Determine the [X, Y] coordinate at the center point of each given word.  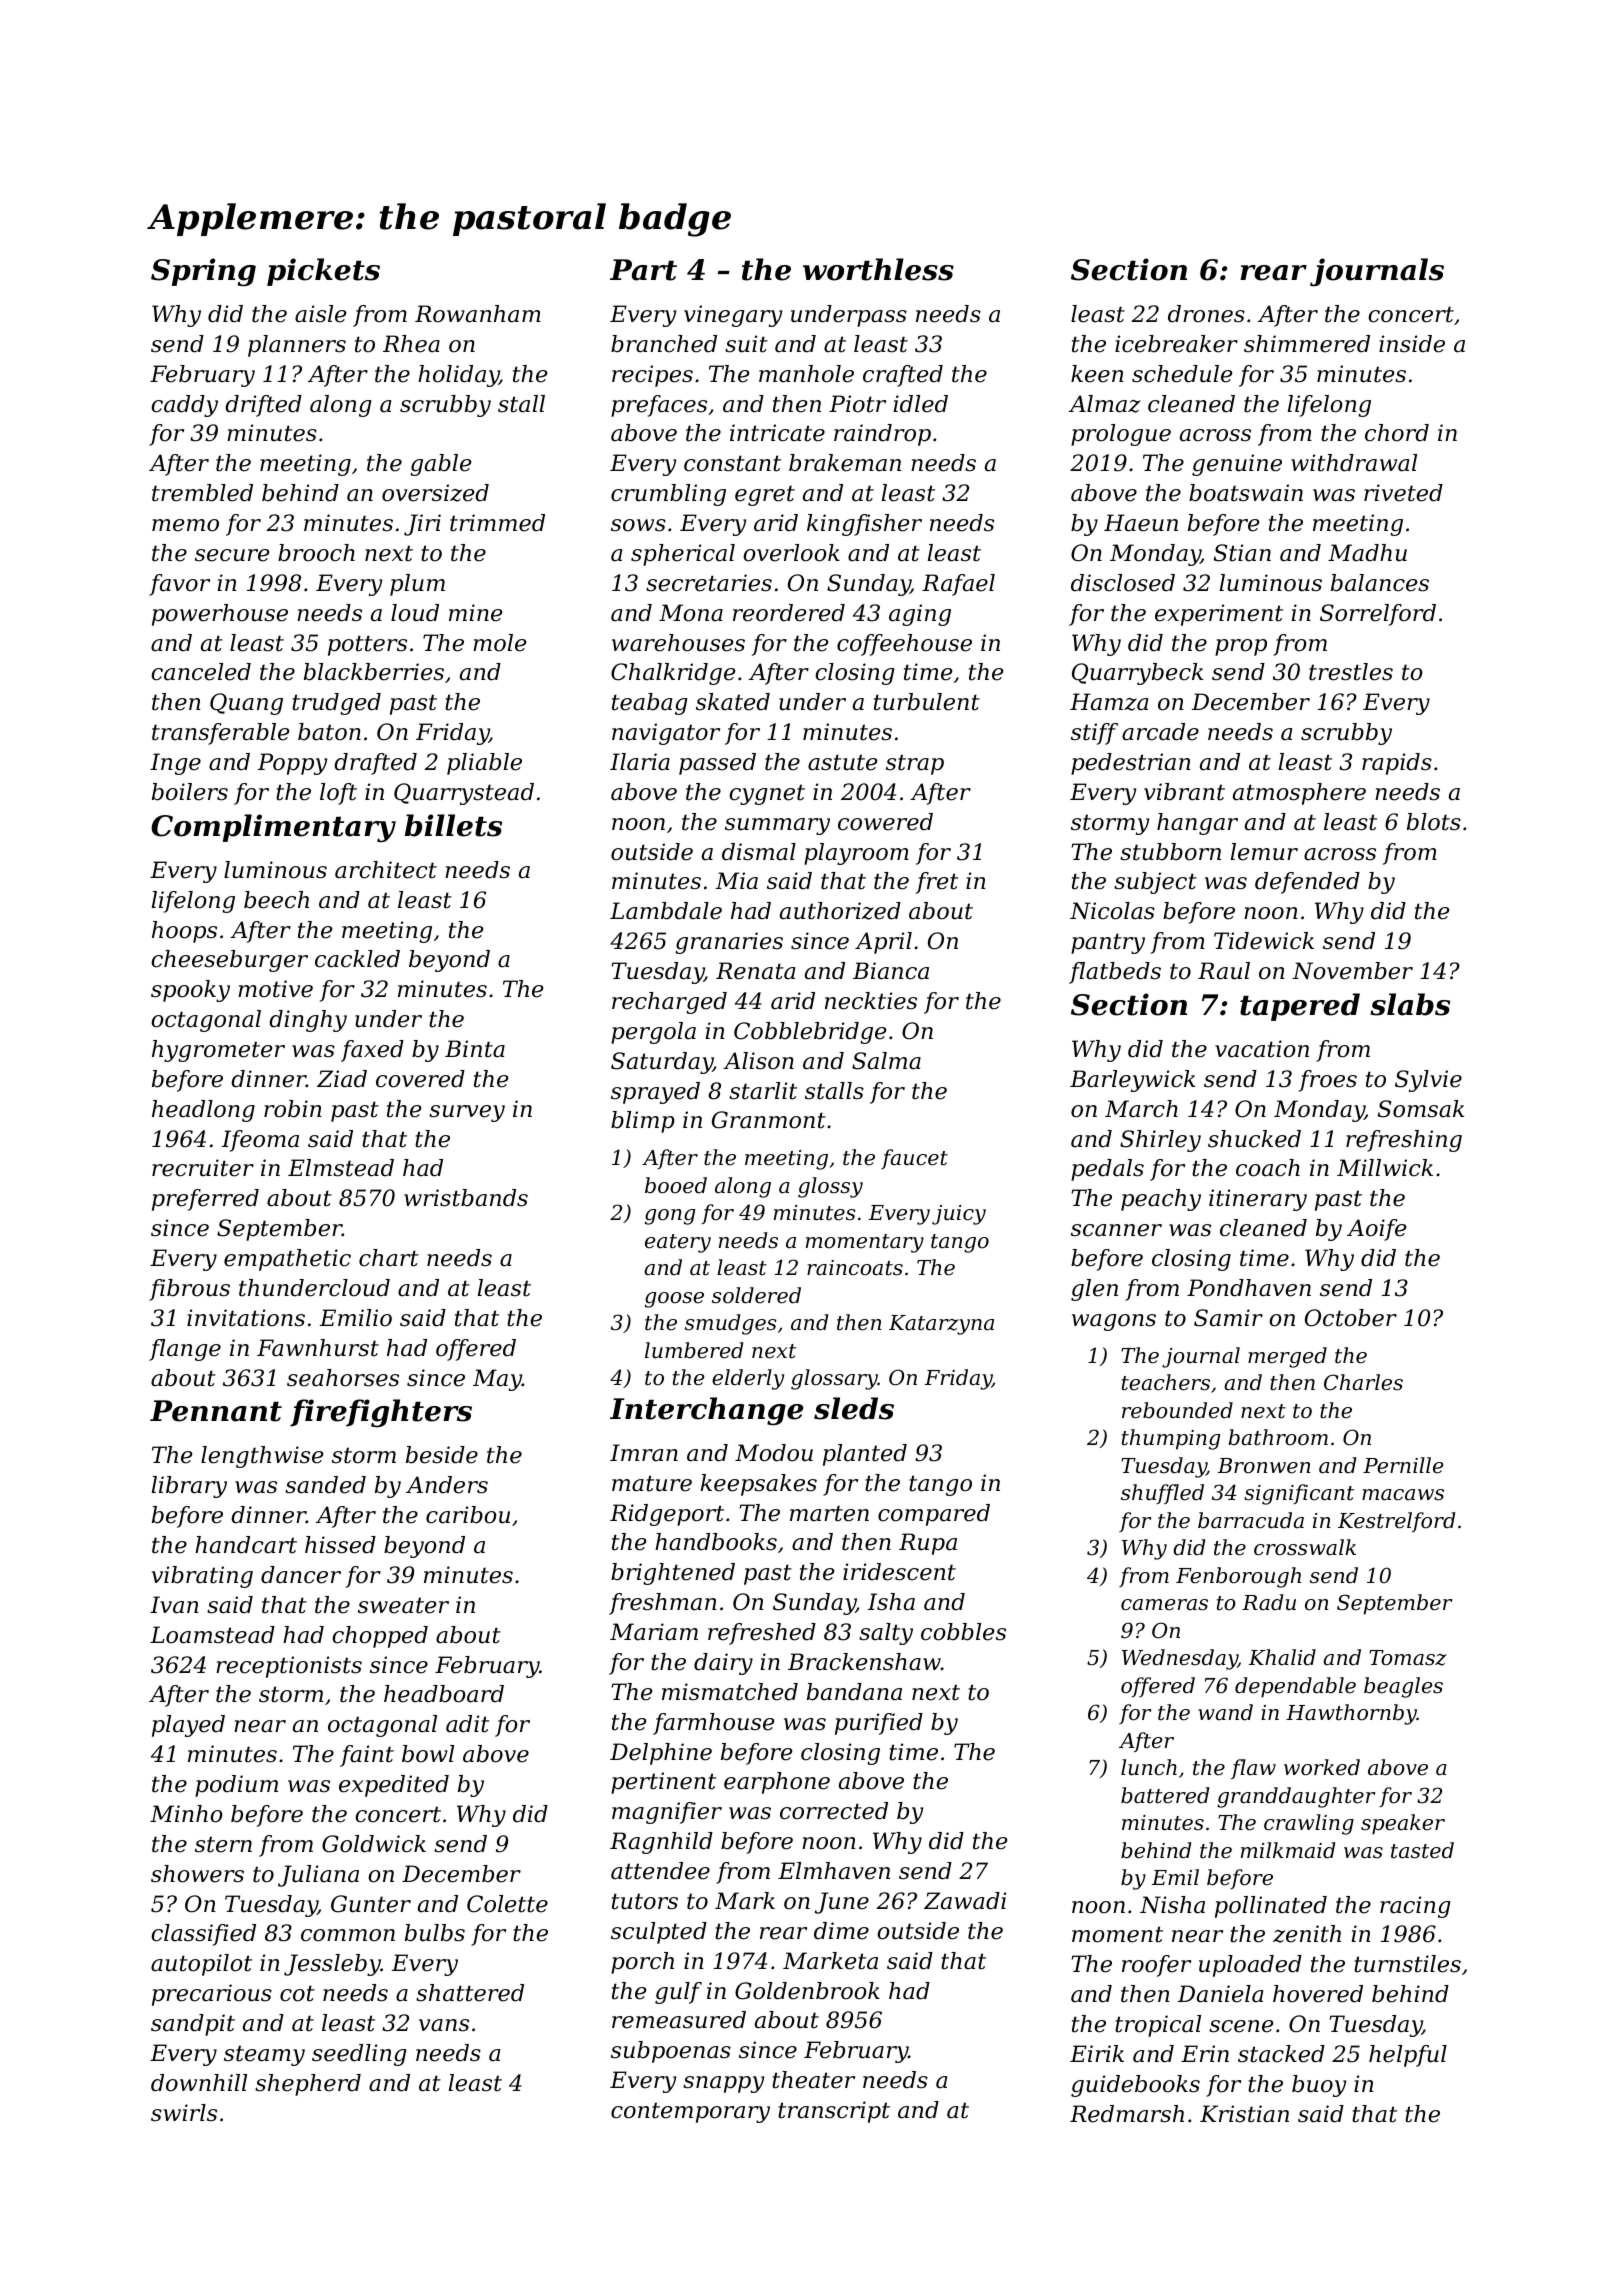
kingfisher [864, 525]
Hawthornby [1351, 1714]
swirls [184, 2113]
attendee [660, 1871]
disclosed [1123, 583]
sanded [325, 1485]
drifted [263, 406]
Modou [774, 1453]
